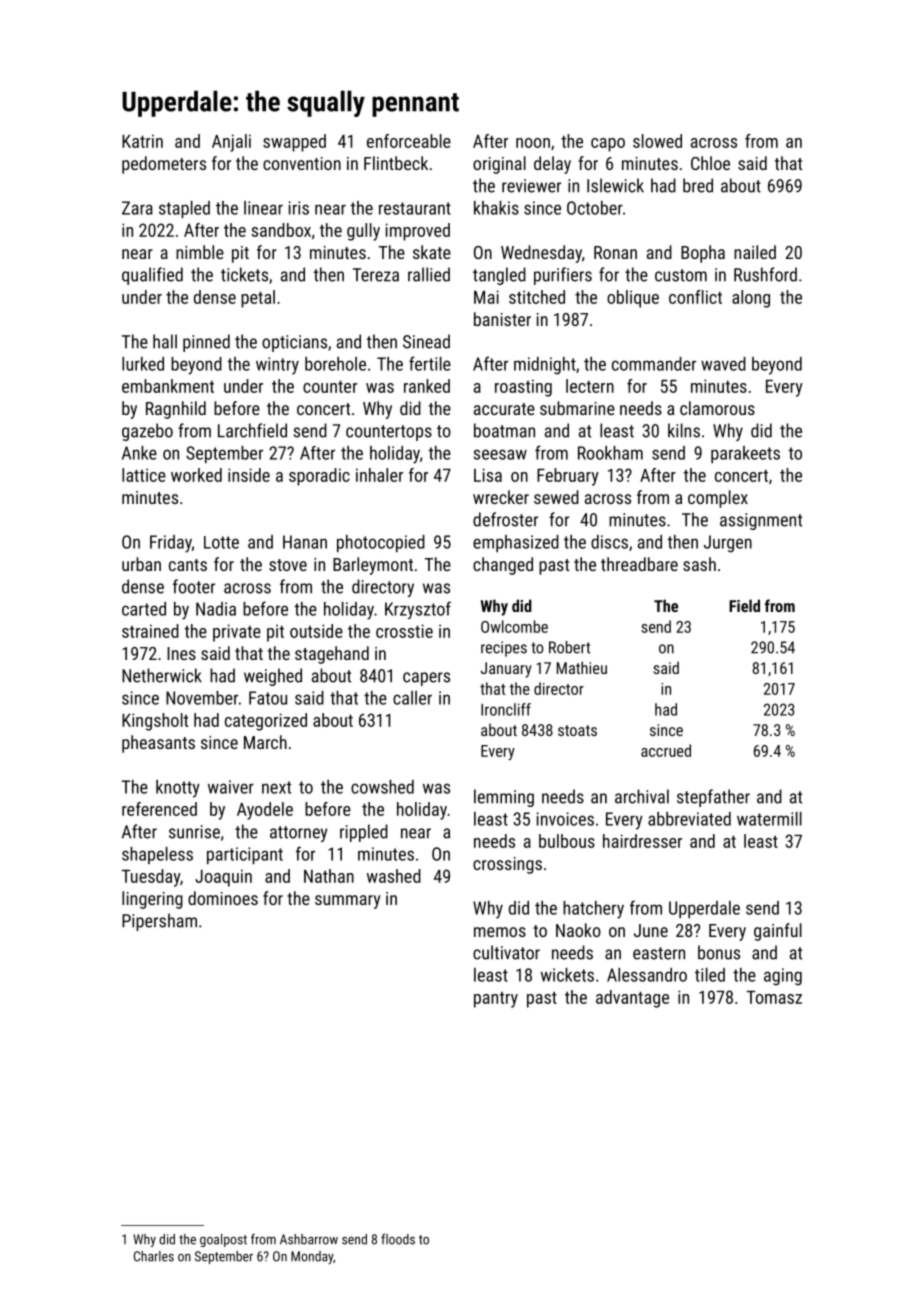  What do you see at coordinates (609, 542) in the screenshot?
I see `discs` at bounding box center [609, 542].
